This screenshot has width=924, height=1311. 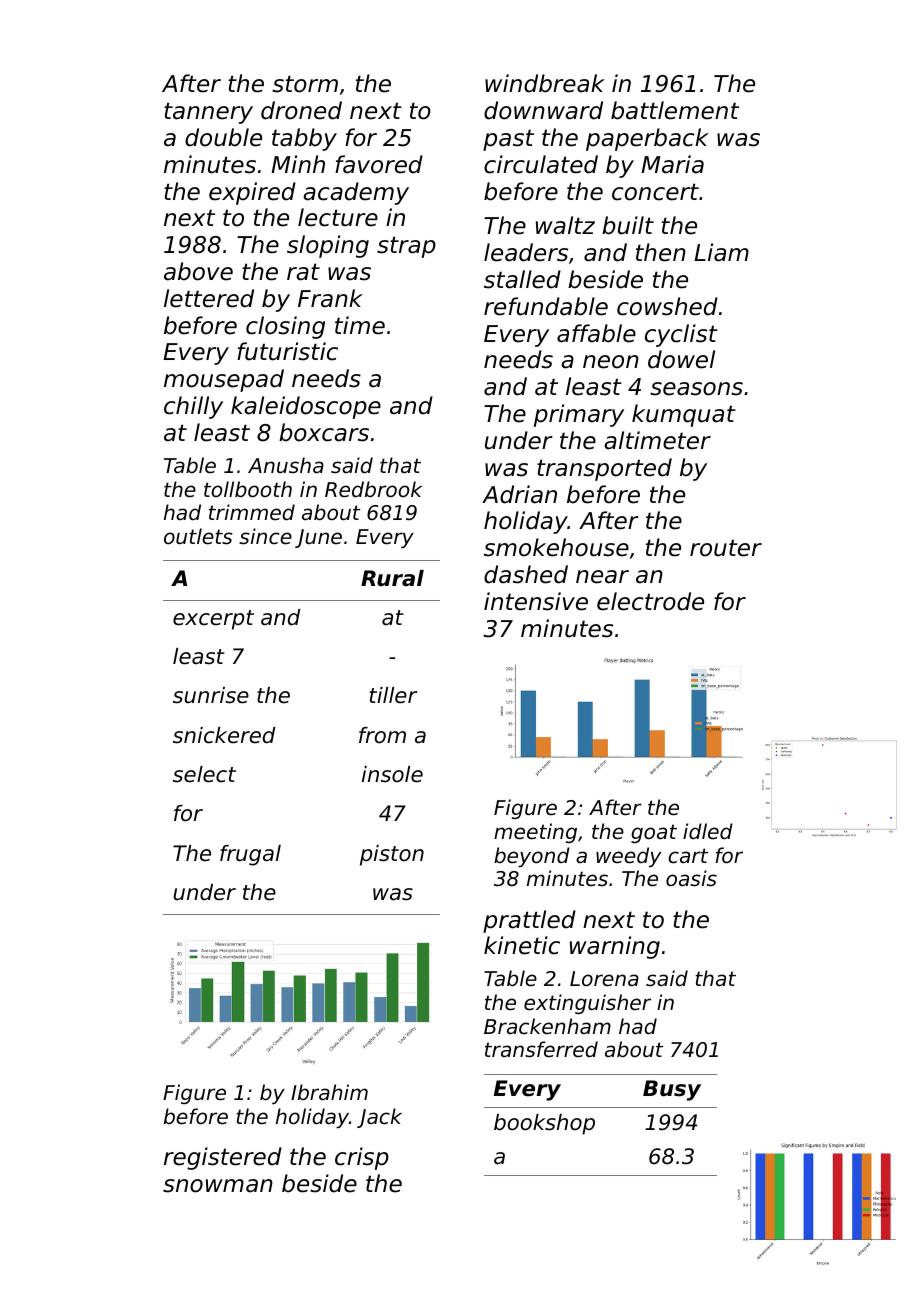 What do you see at coordinates (305, 84) in the screenshot?
I see `storm` at bounding box center [305, 84].
